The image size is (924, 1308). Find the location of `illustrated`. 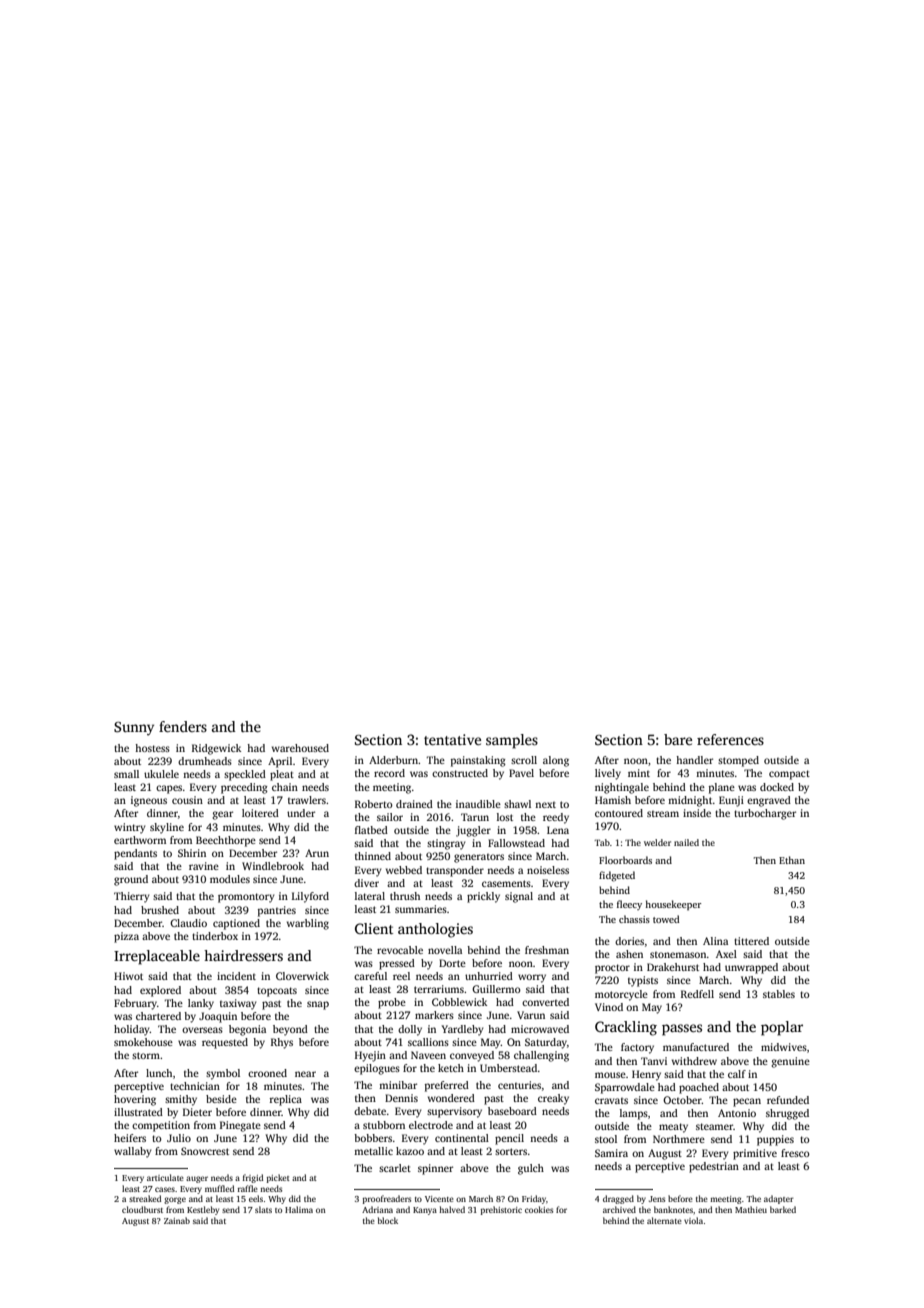

illustrated is located at coordinates (138, 1112).
